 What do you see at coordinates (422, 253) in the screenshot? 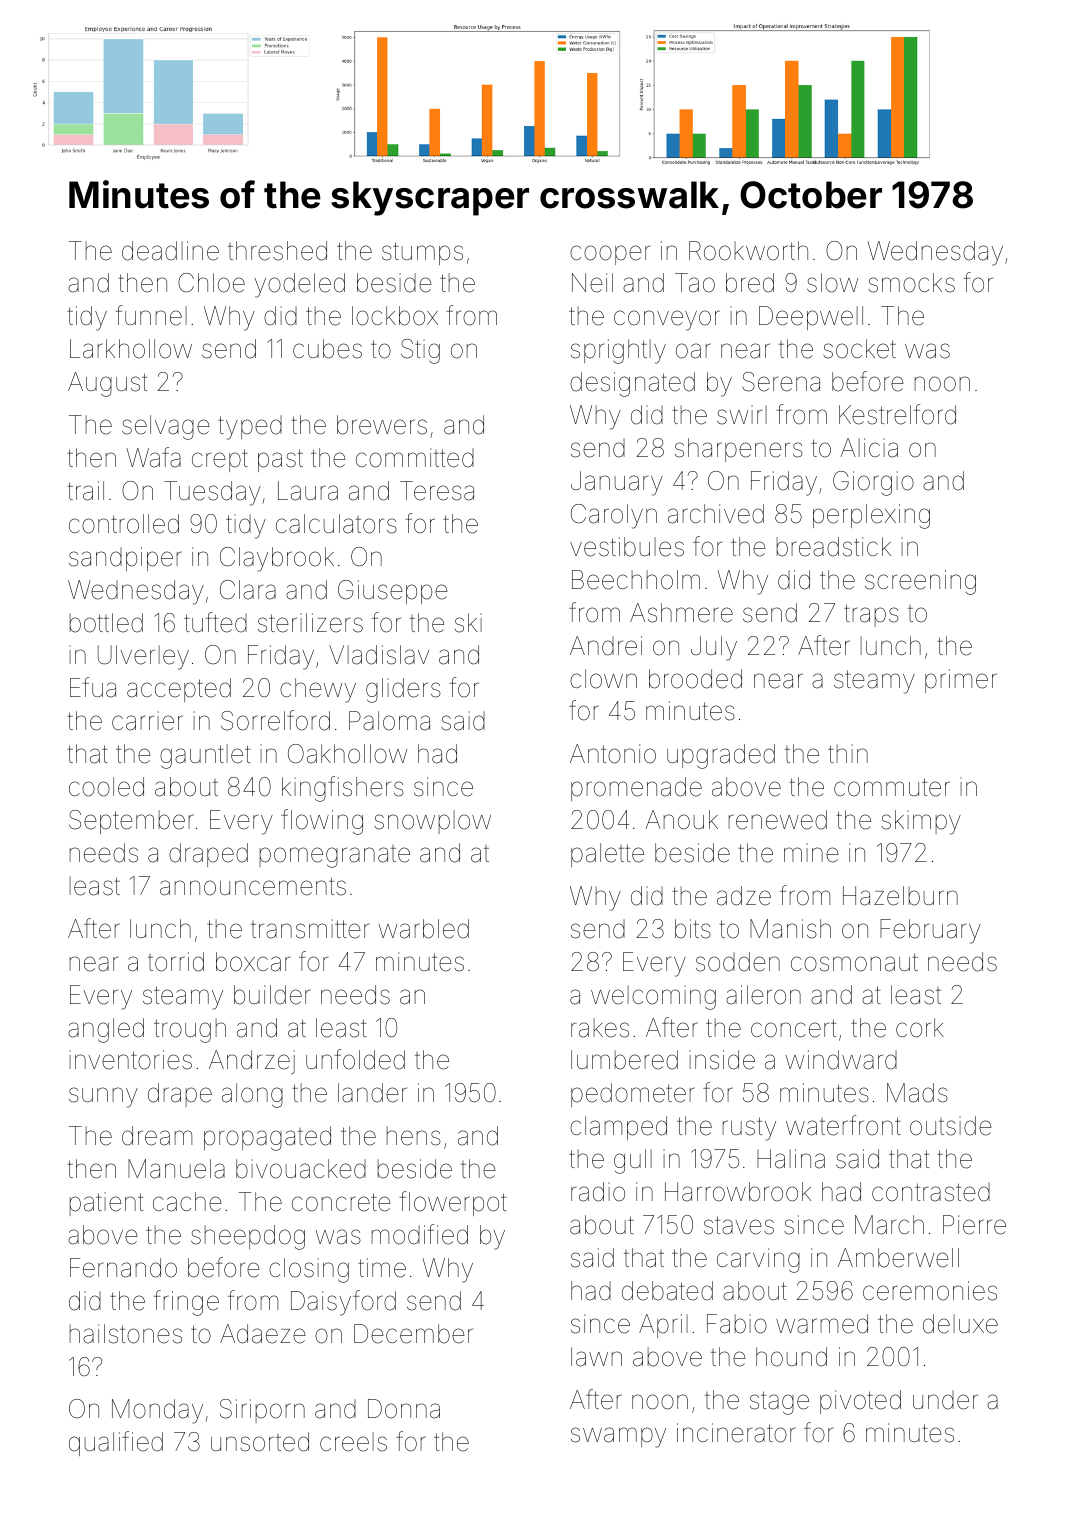
I see `stumps` at bounding box center [422, 253].
